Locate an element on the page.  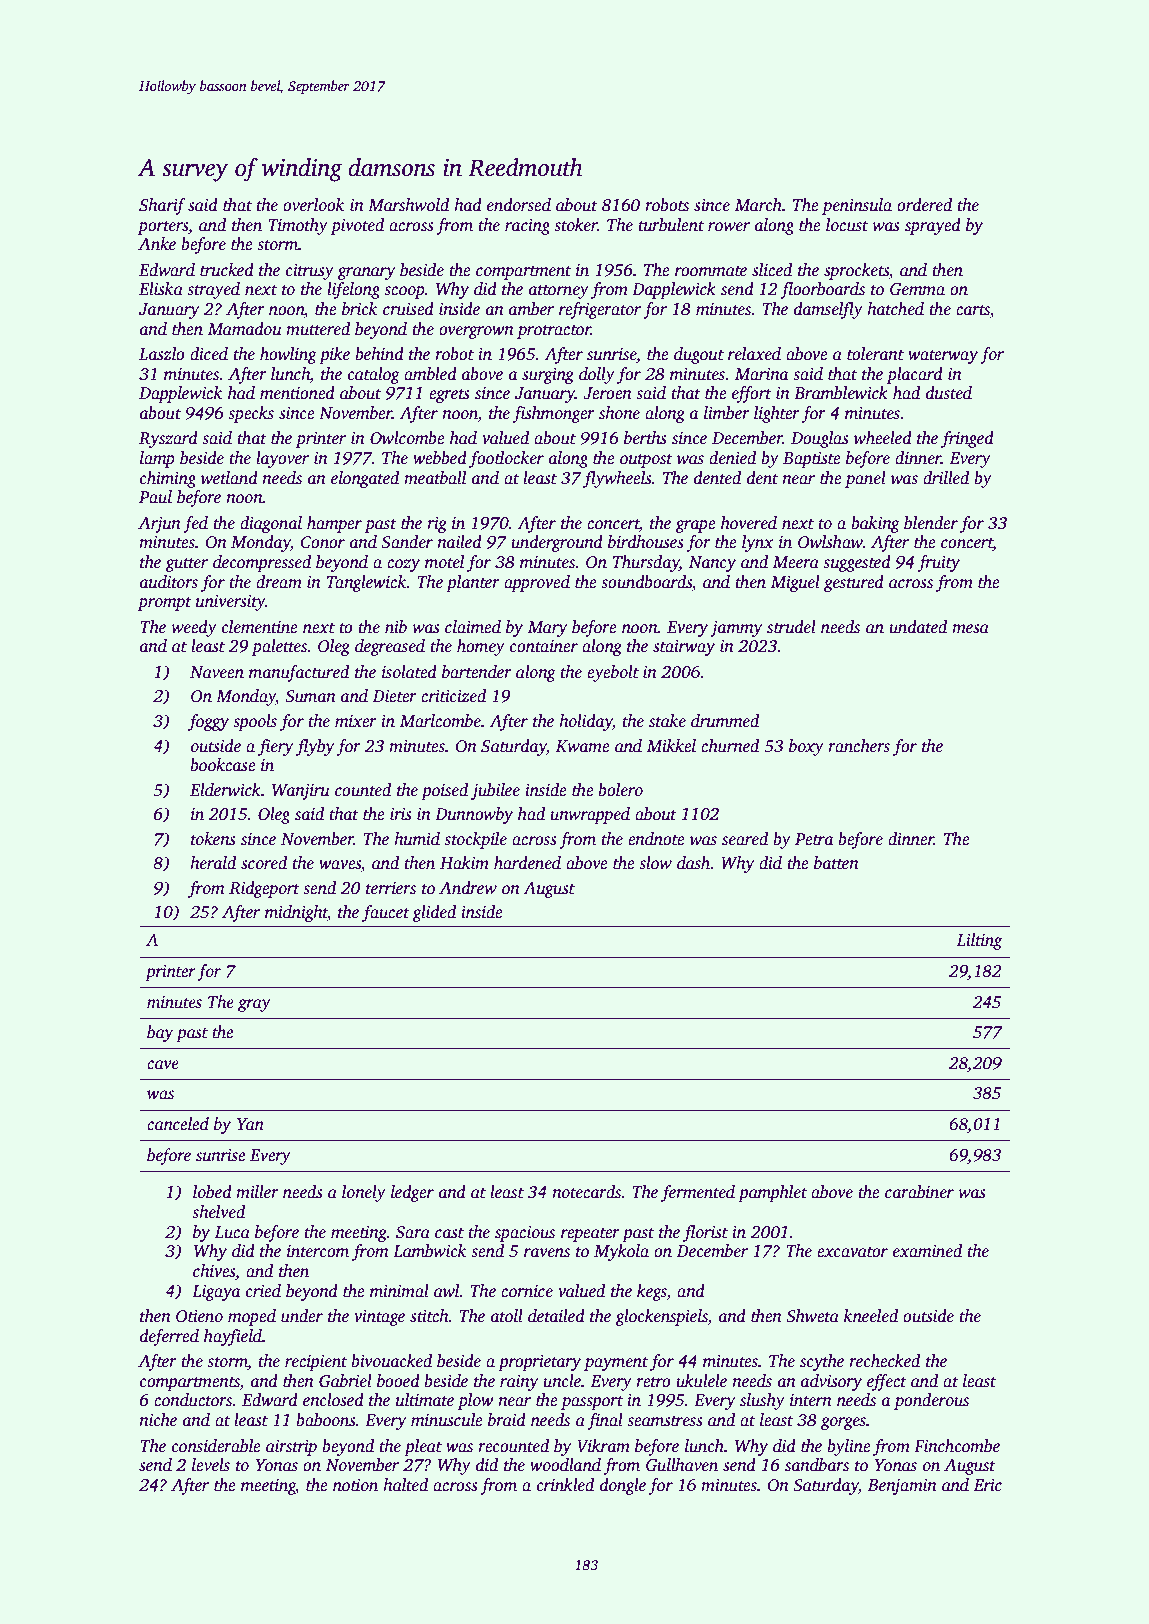
bookcase is located at coordinates (223, 765).
